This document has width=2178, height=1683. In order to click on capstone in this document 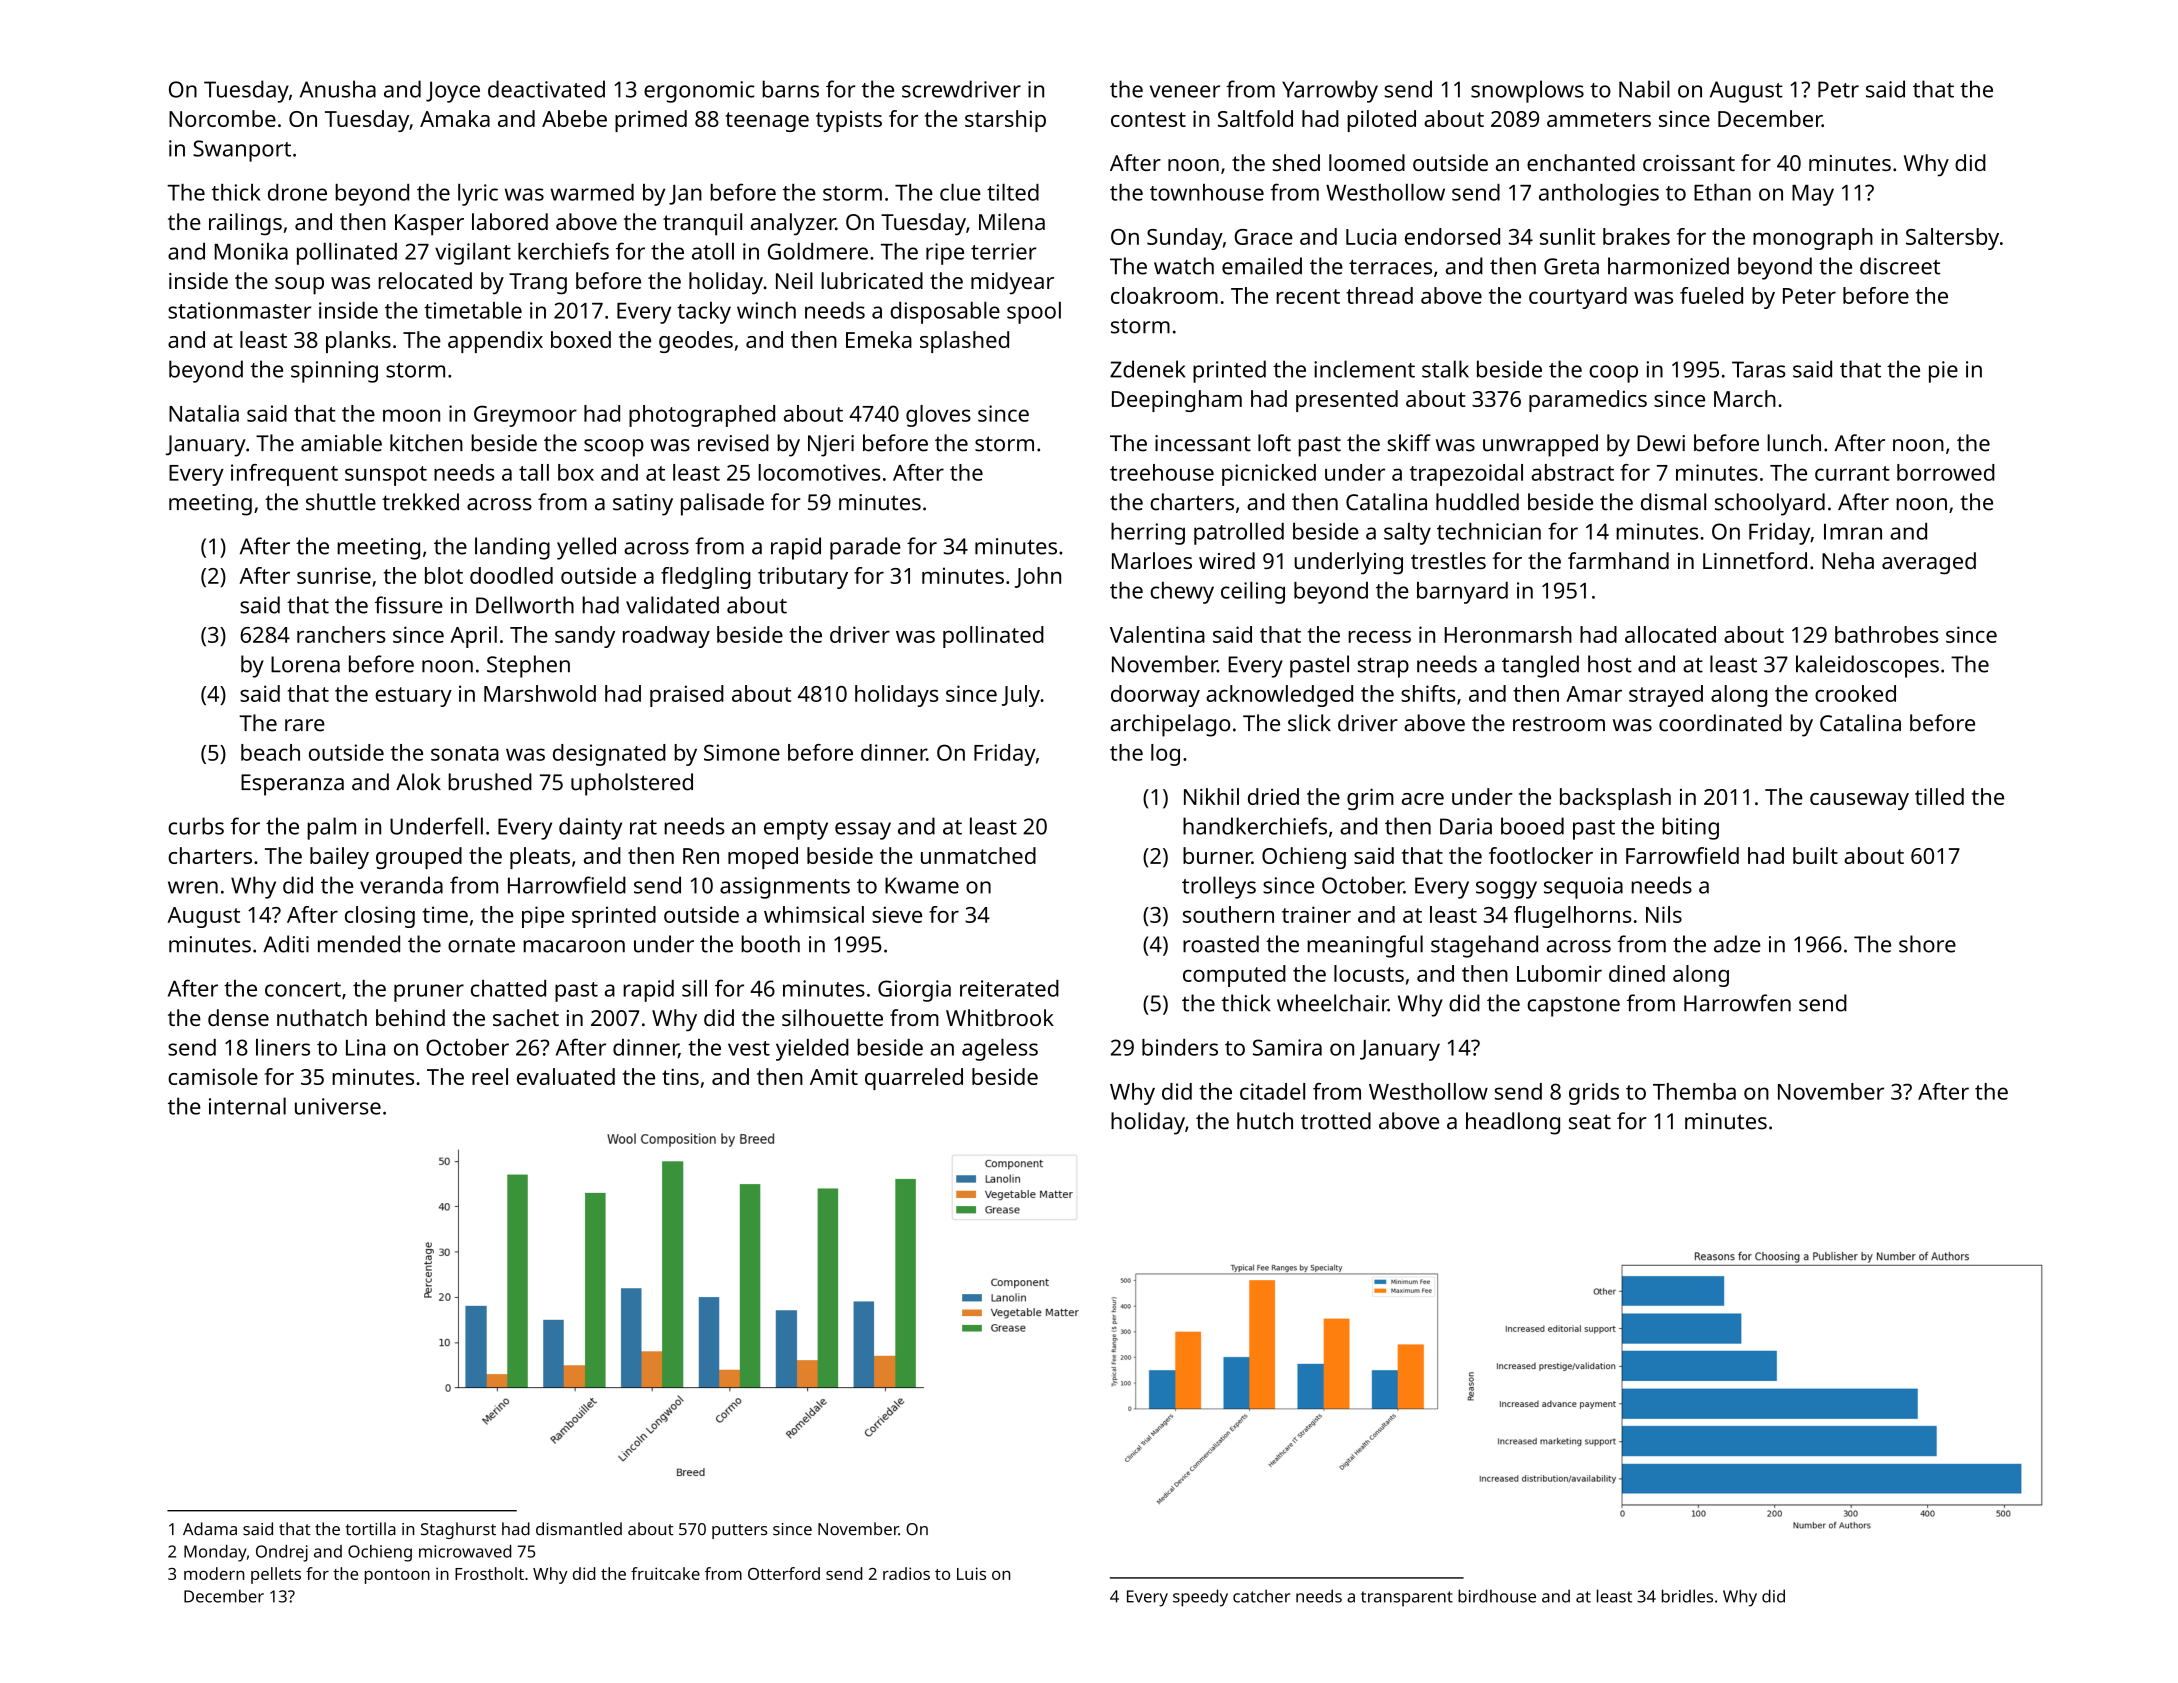, I will do `click(1573, 1007)`.
